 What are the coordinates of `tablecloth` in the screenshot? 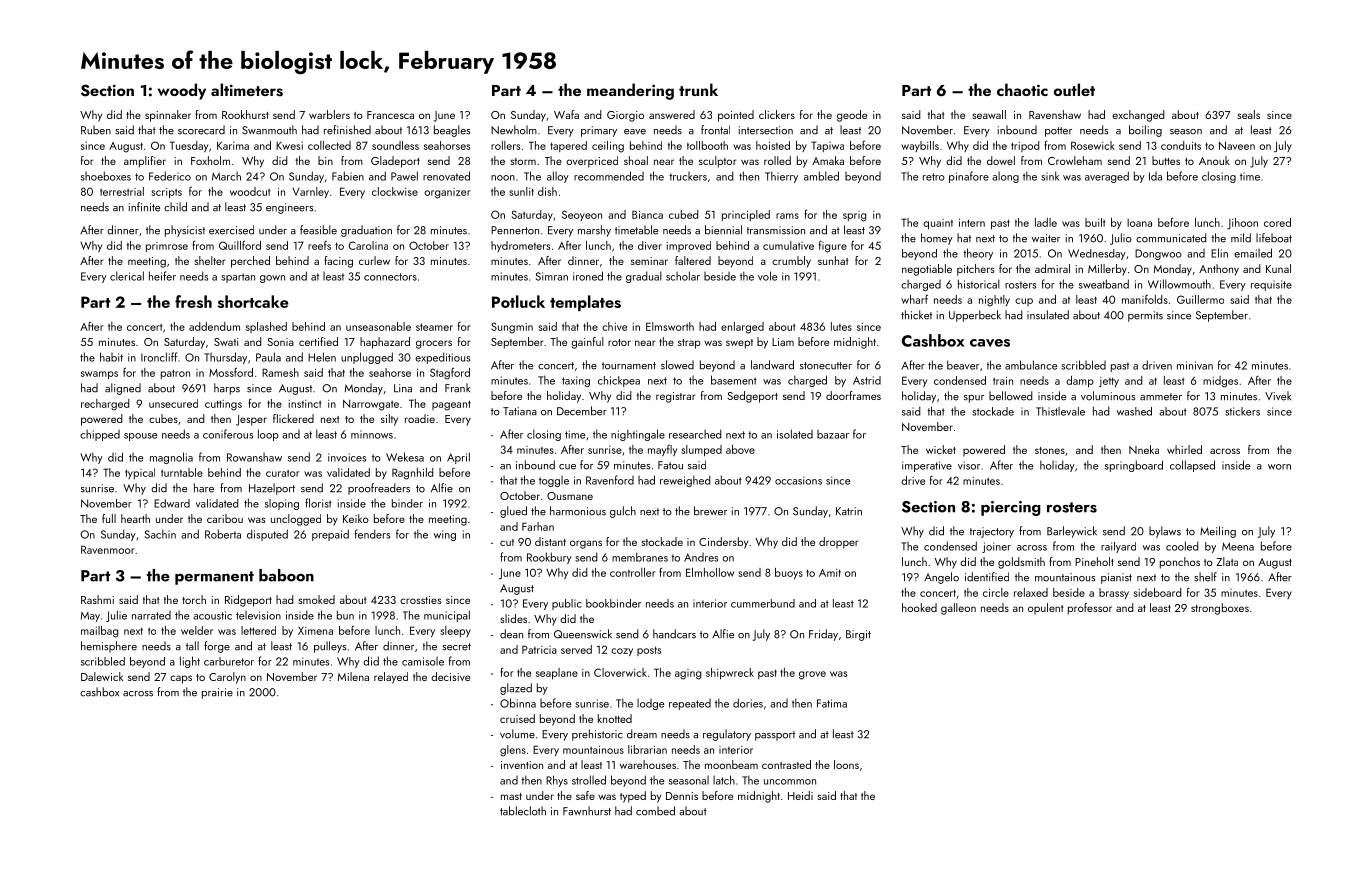 It's located at (523, 811).
